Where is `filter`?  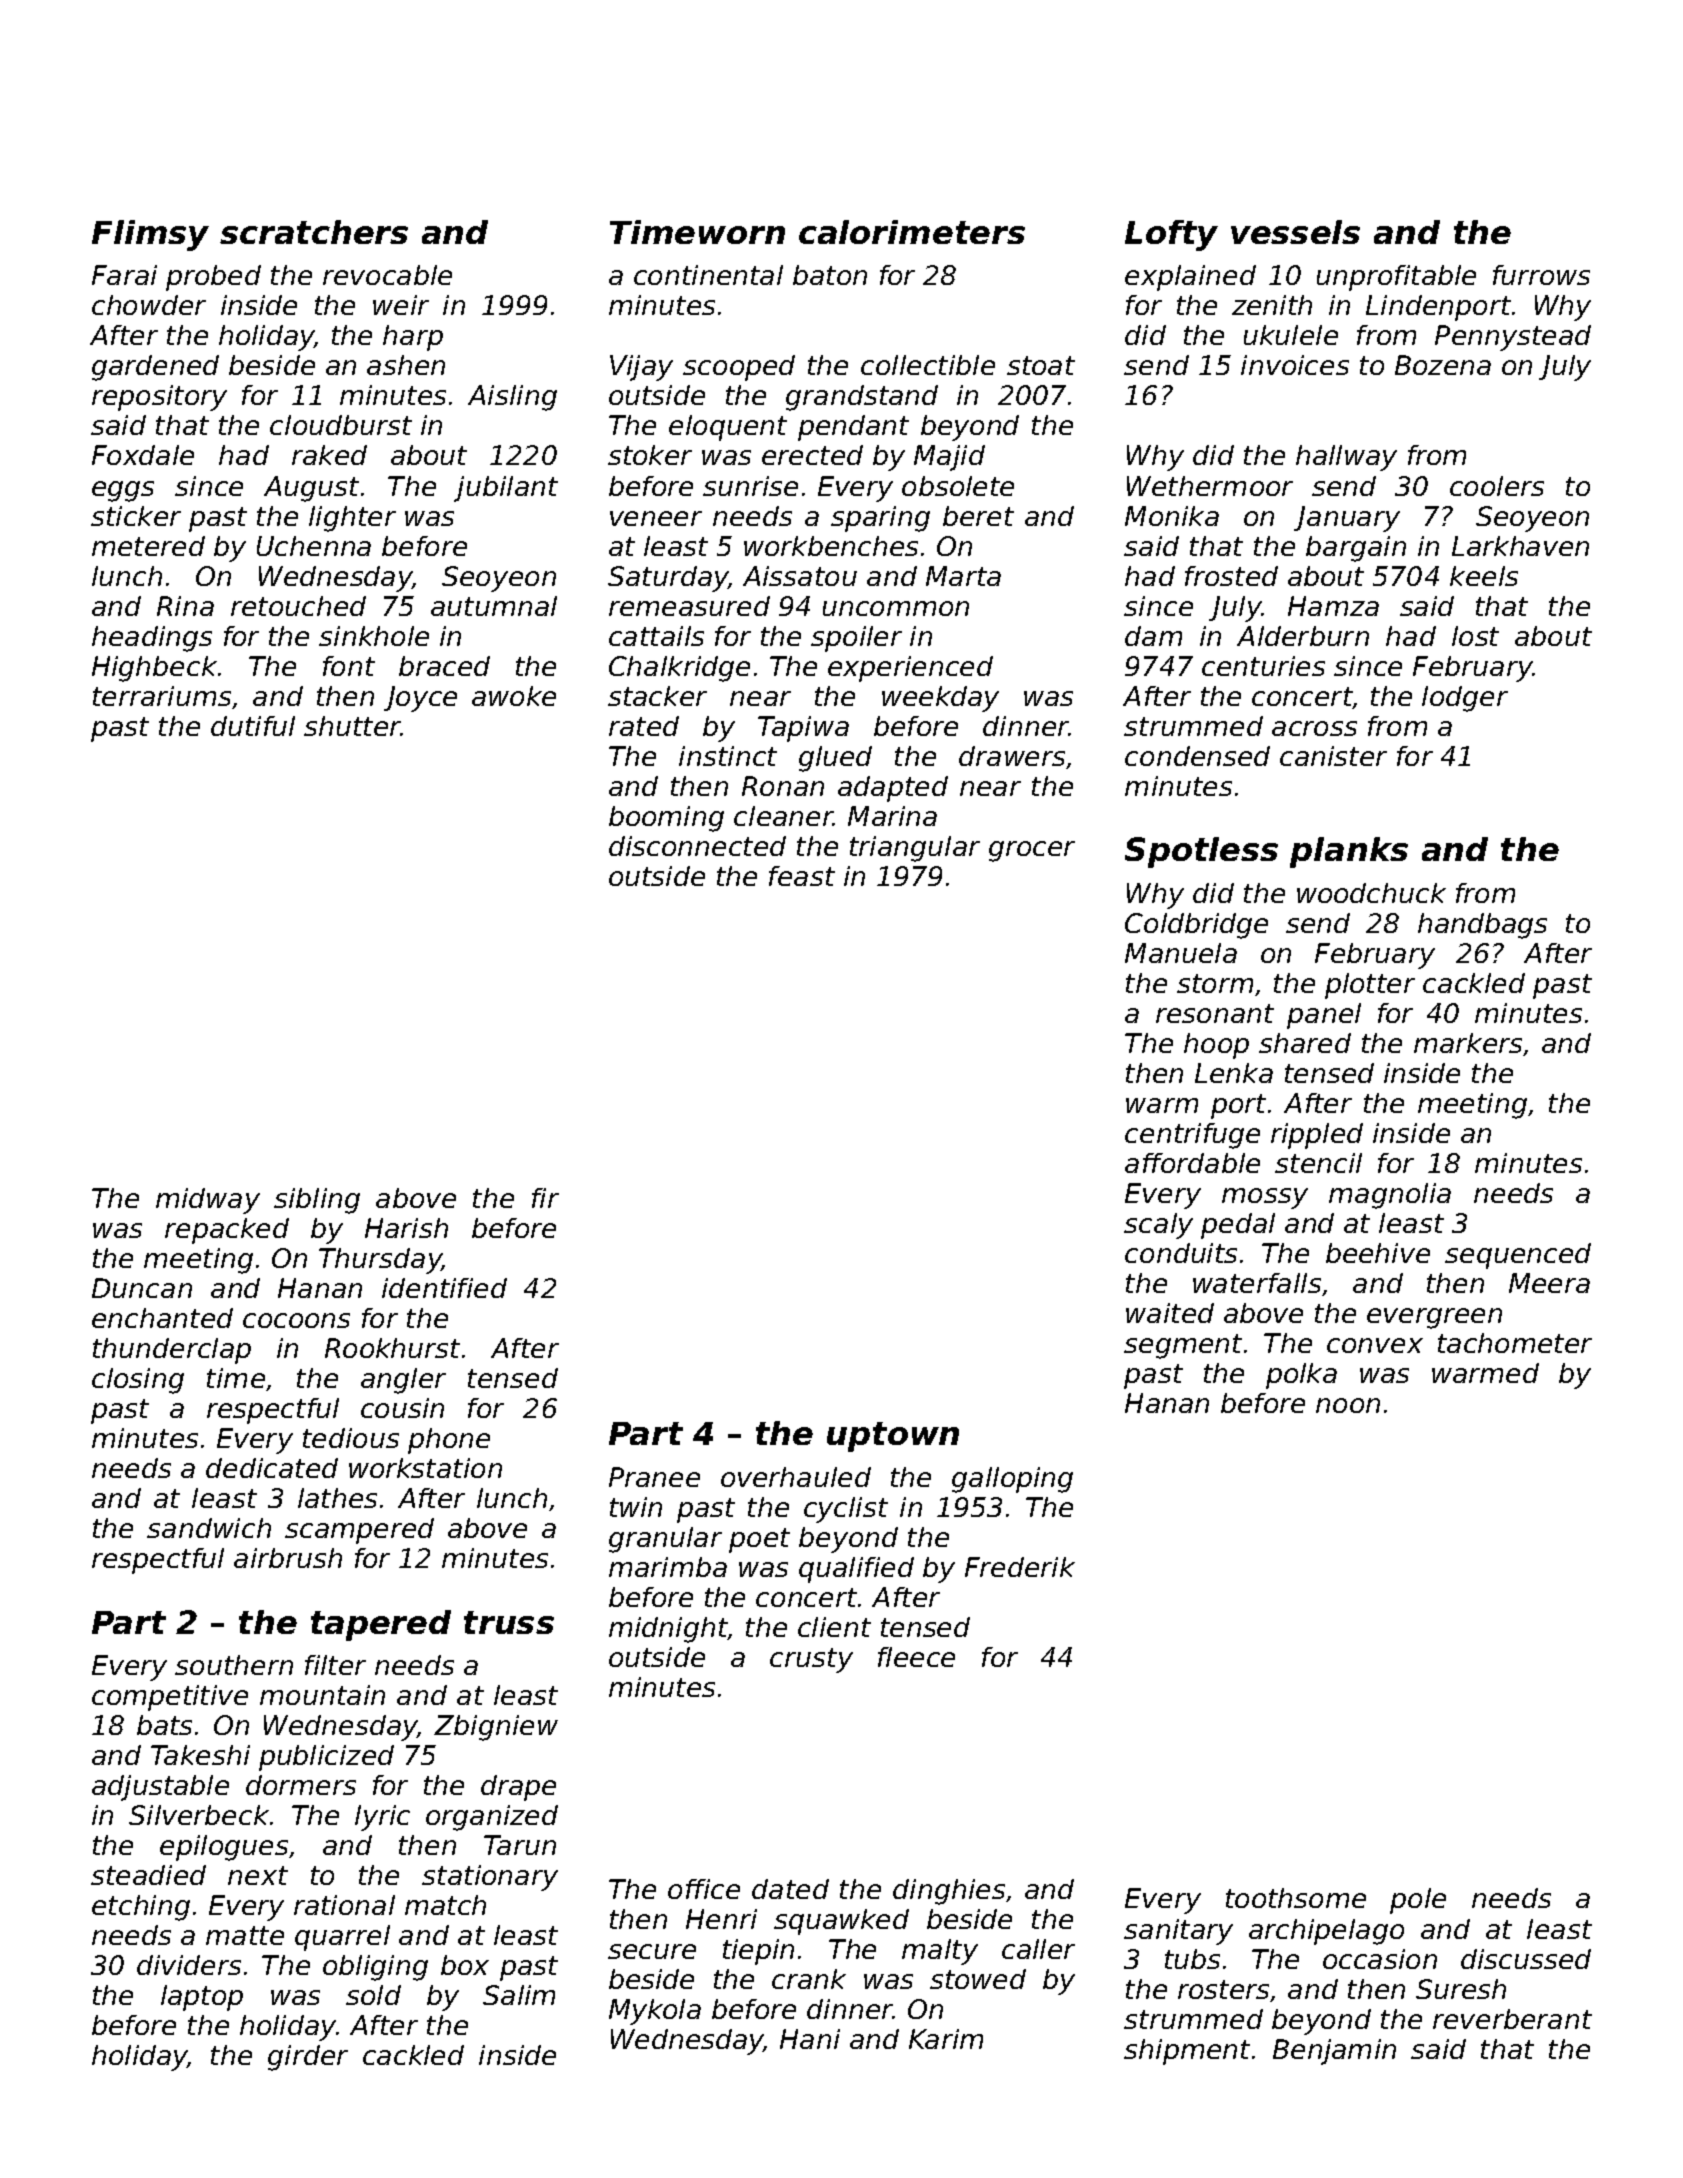 filter is located at coordinates (335, 1665).
